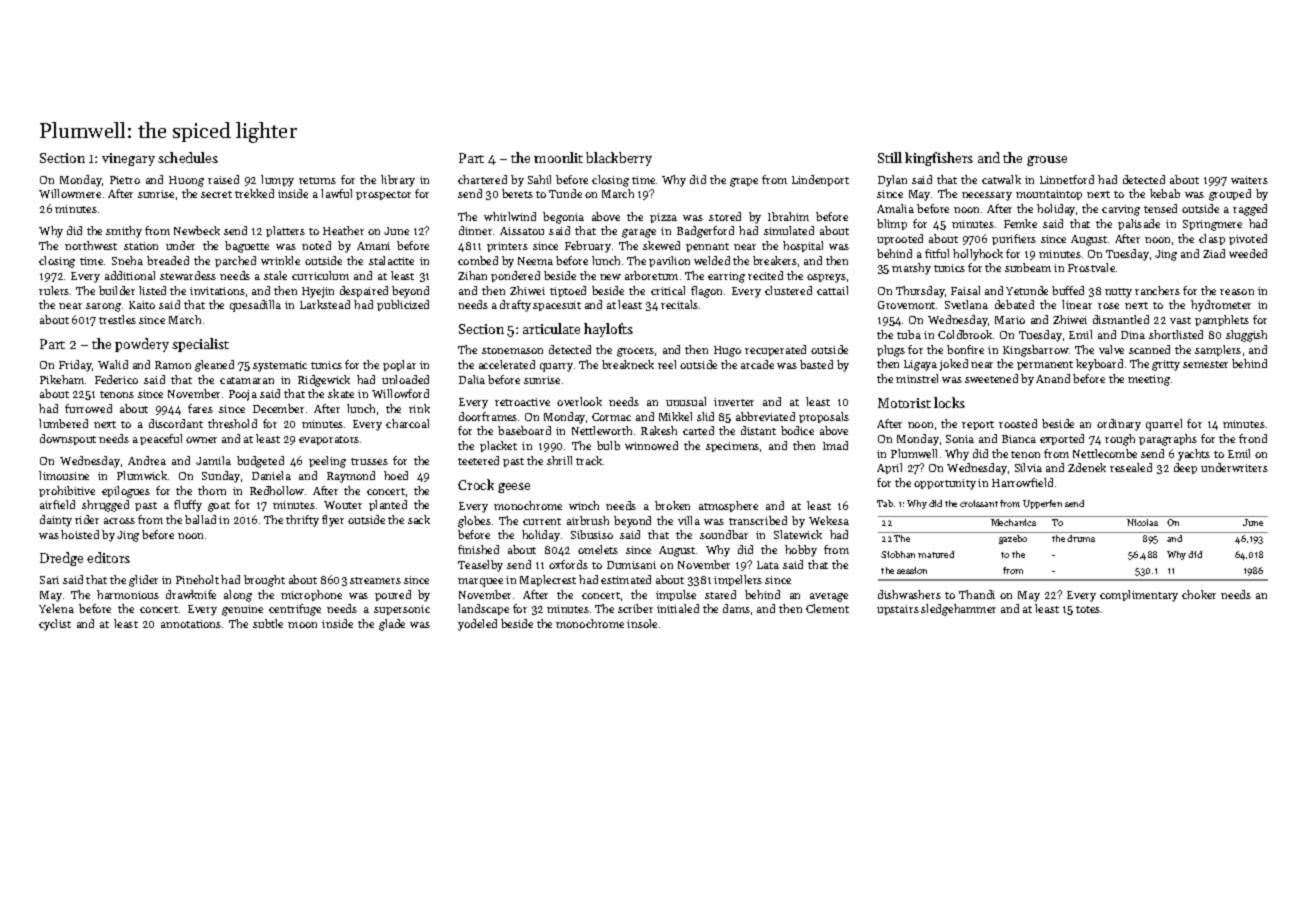 Image resolution: width=1308 pixels, height=924 pixels. What do you see at coordinates (789, 230) in the screenshot?
I see `simulated` at bounding box center [789, 230].
